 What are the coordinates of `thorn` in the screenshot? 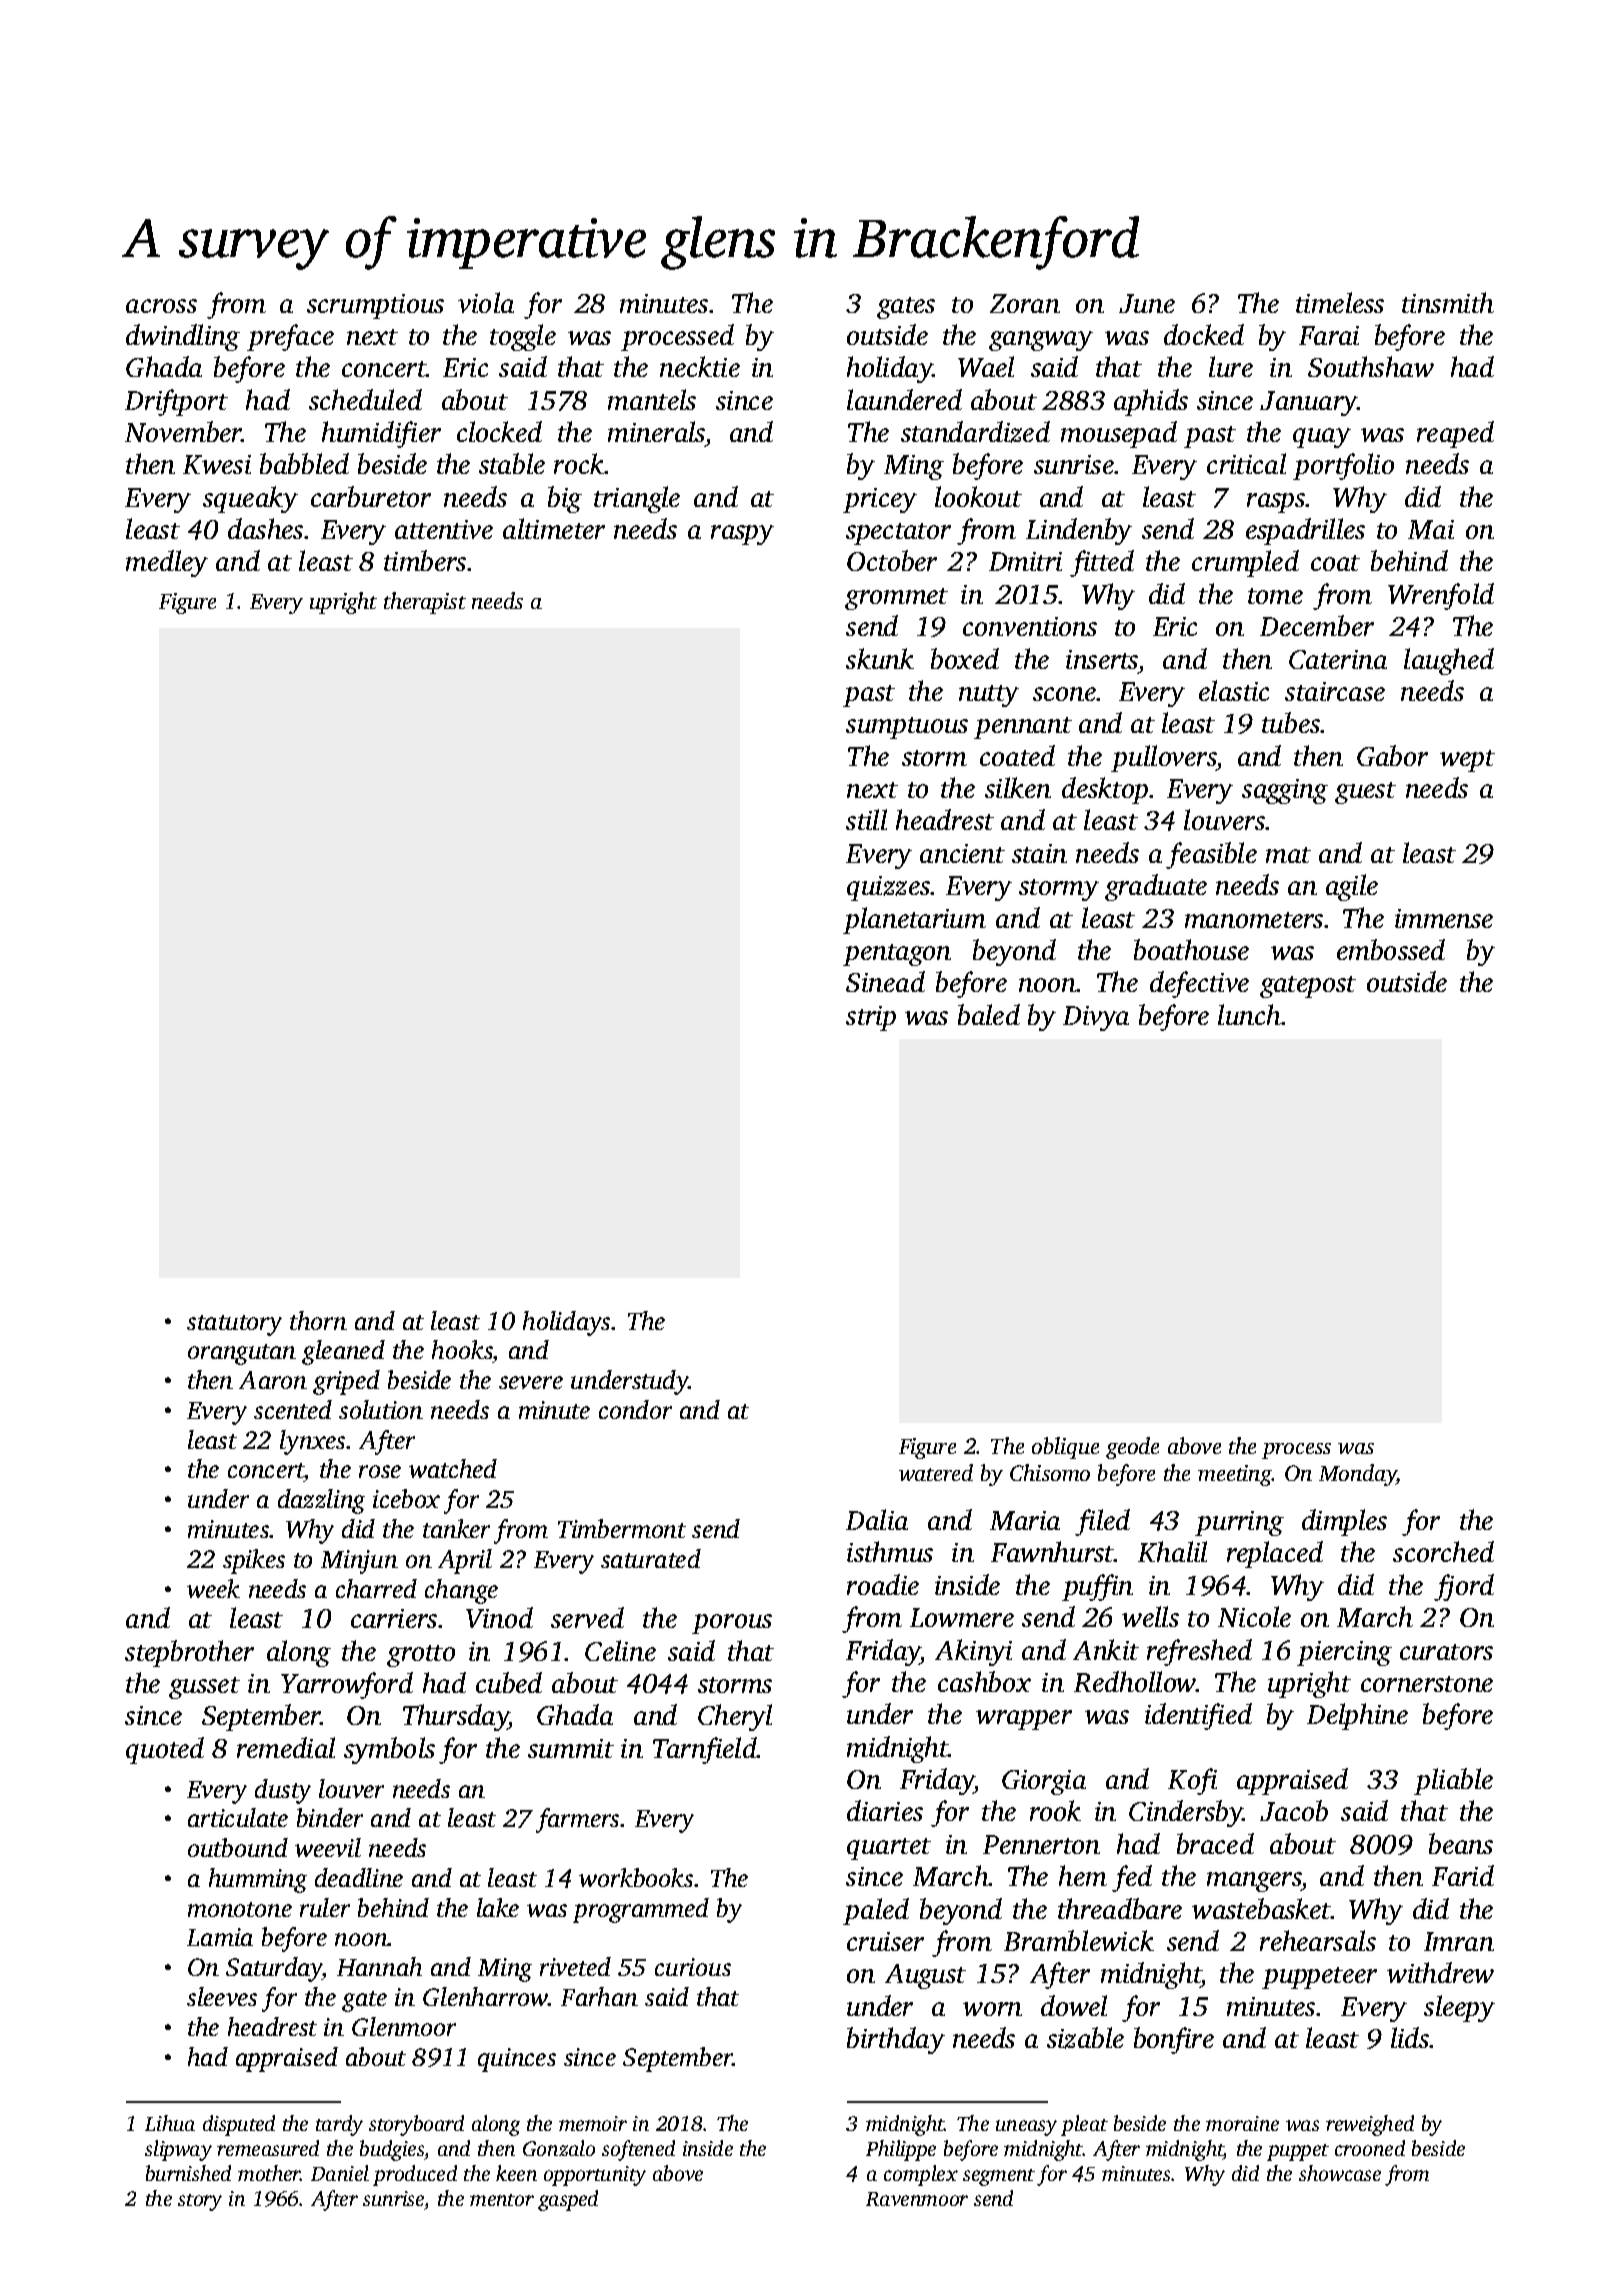 It's located at (318, 1320).
